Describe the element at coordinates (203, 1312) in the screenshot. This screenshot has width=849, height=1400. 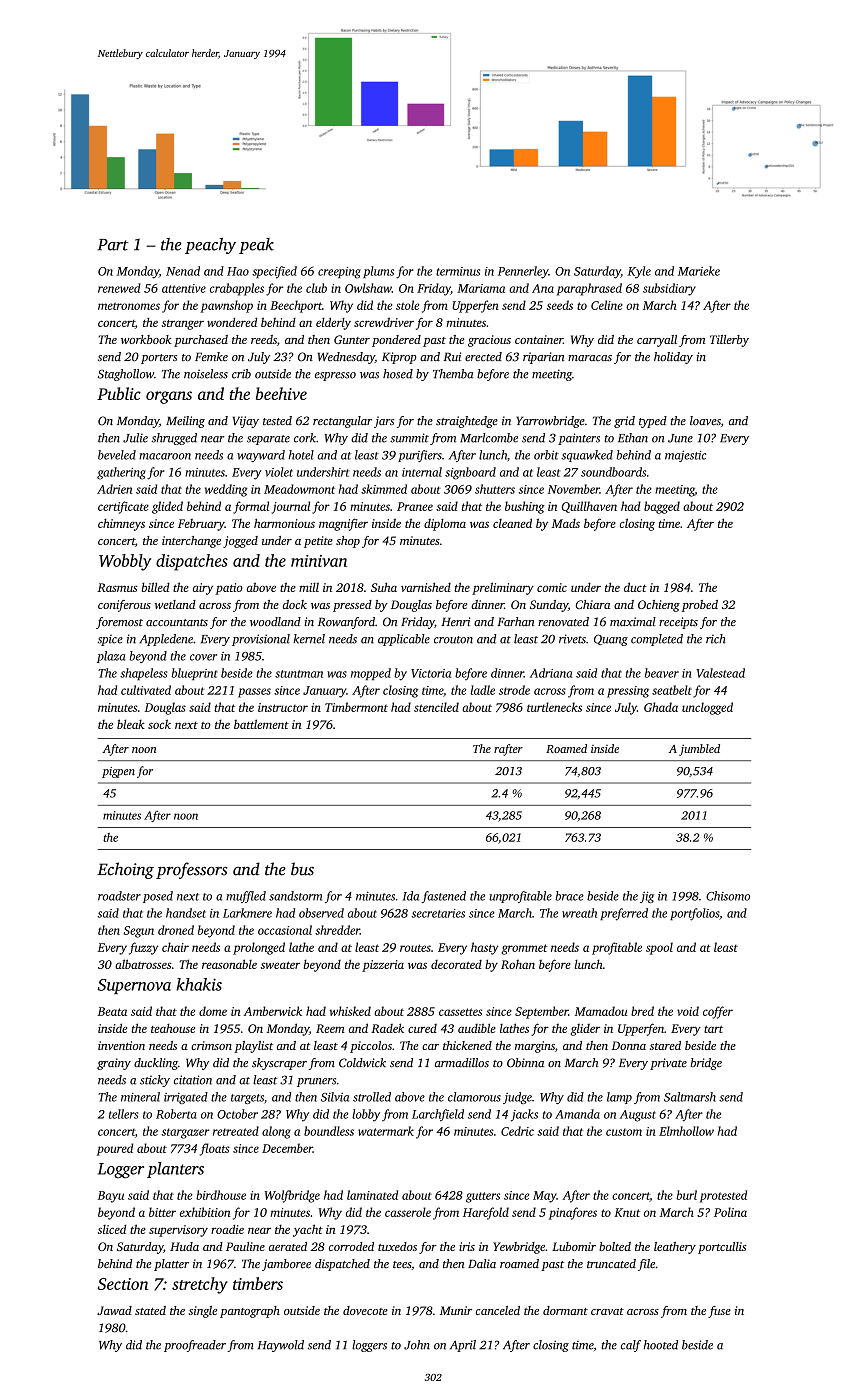
I see `single` at that location.
